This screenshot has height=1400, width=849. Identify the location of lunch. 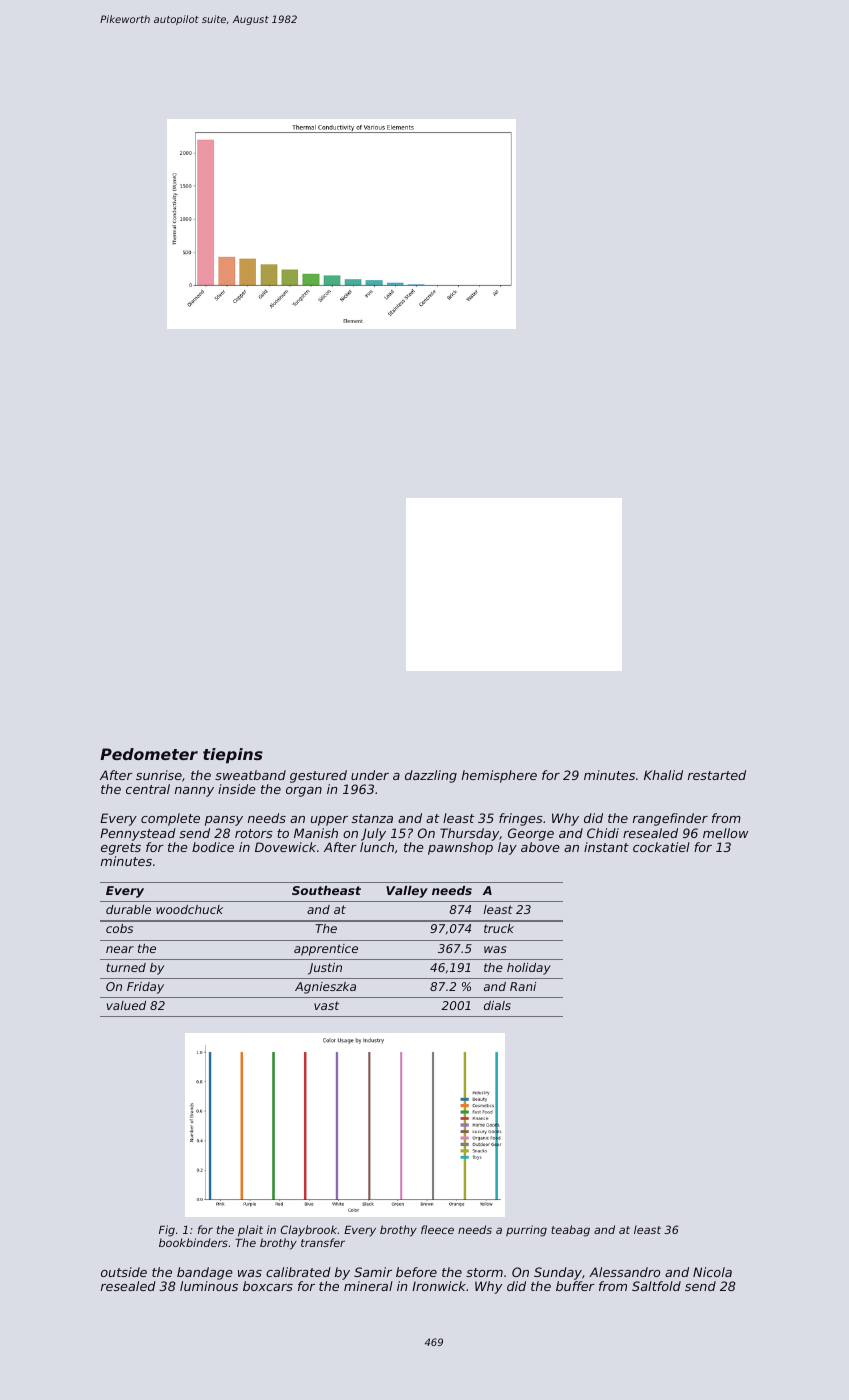
(377, 847).
